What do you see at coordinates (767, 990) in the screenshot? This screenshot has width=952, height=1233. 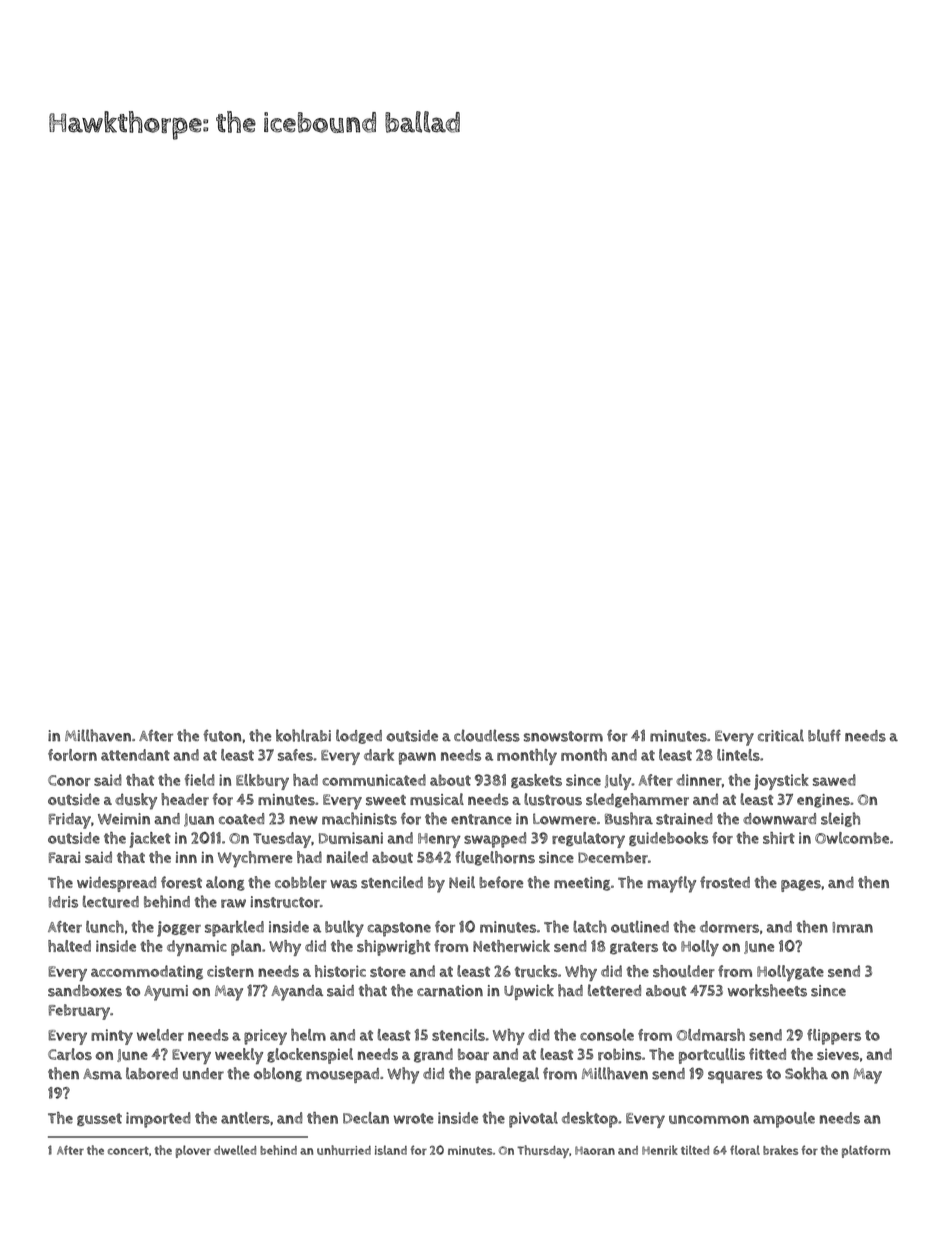 I see `worksheets` at bounding box center [767, 990].
